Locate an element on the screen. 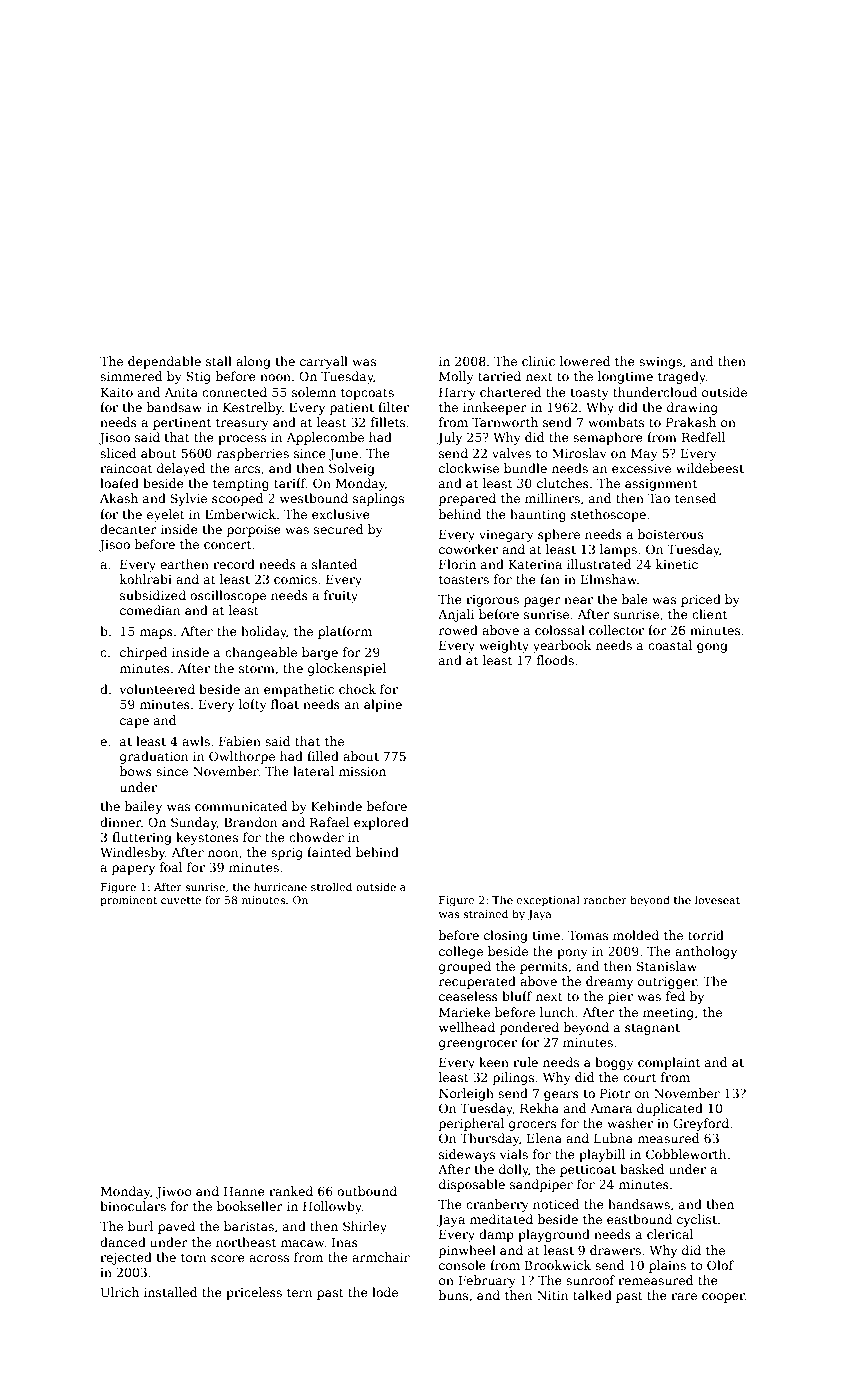 The height and width of the screenshot is (1400, 849). Hanne is located at coordinates (244, 1191).
